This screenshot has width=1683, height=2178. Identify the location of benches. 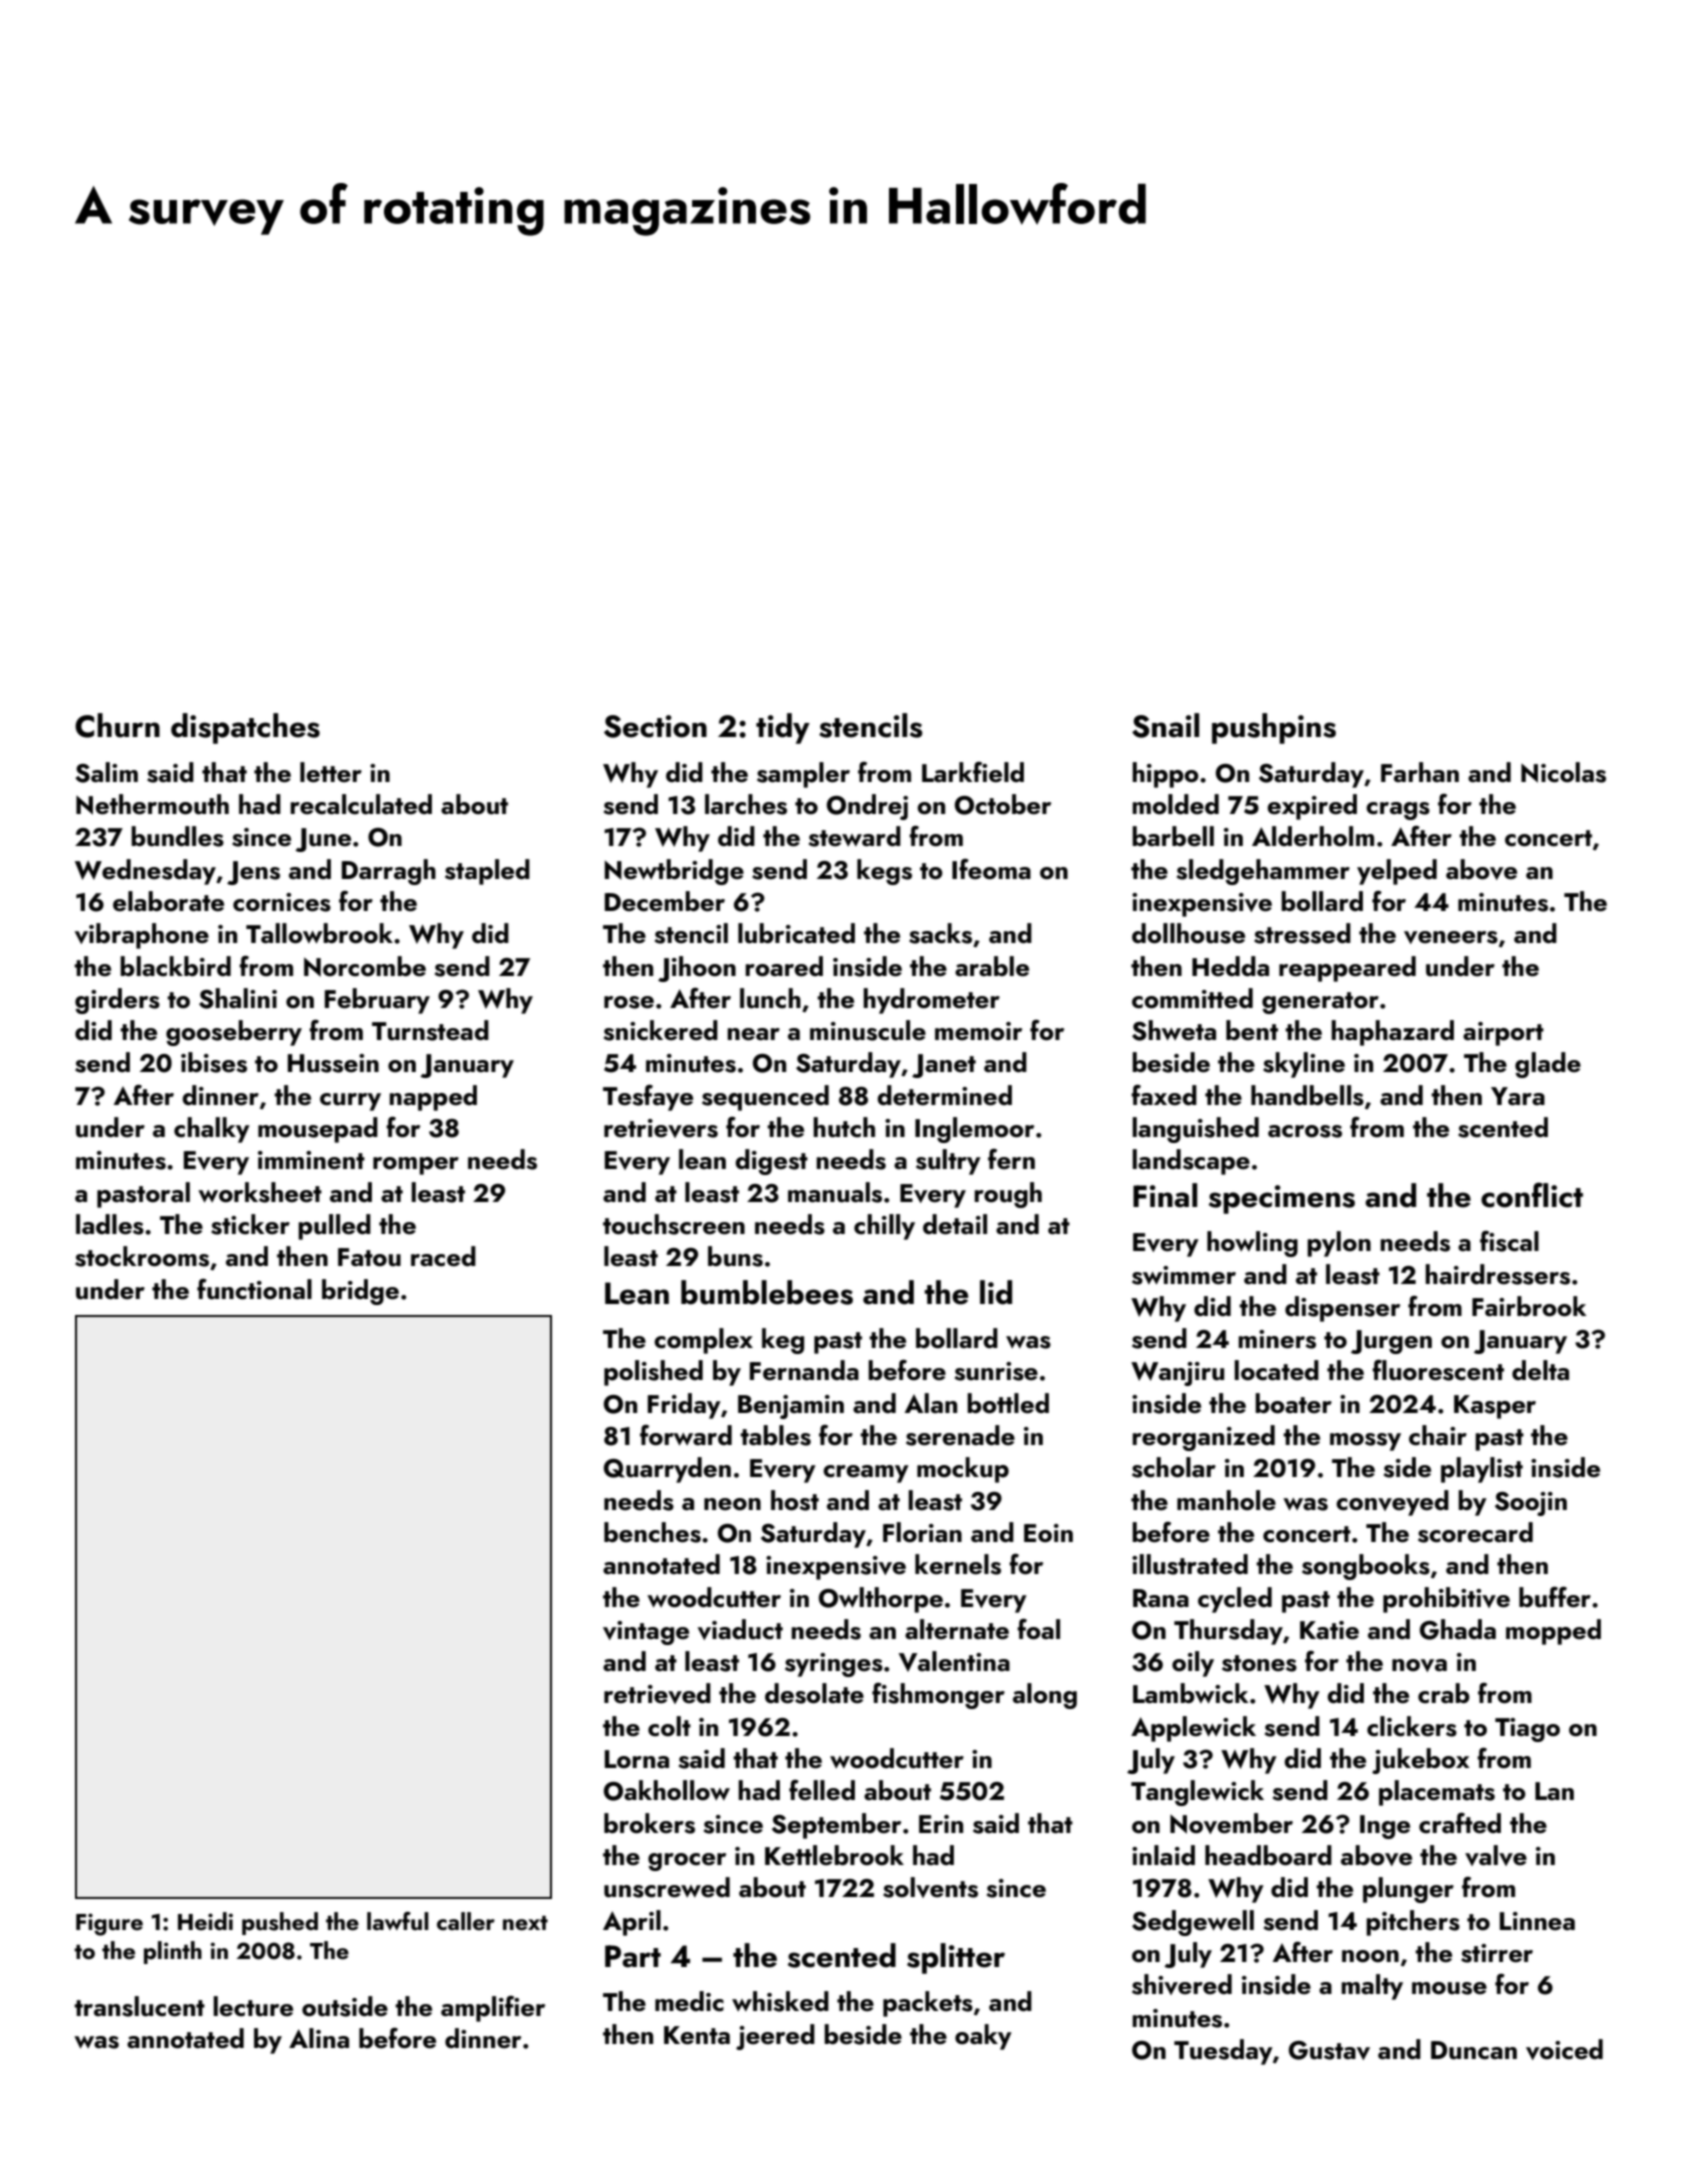
(652, 1532).
